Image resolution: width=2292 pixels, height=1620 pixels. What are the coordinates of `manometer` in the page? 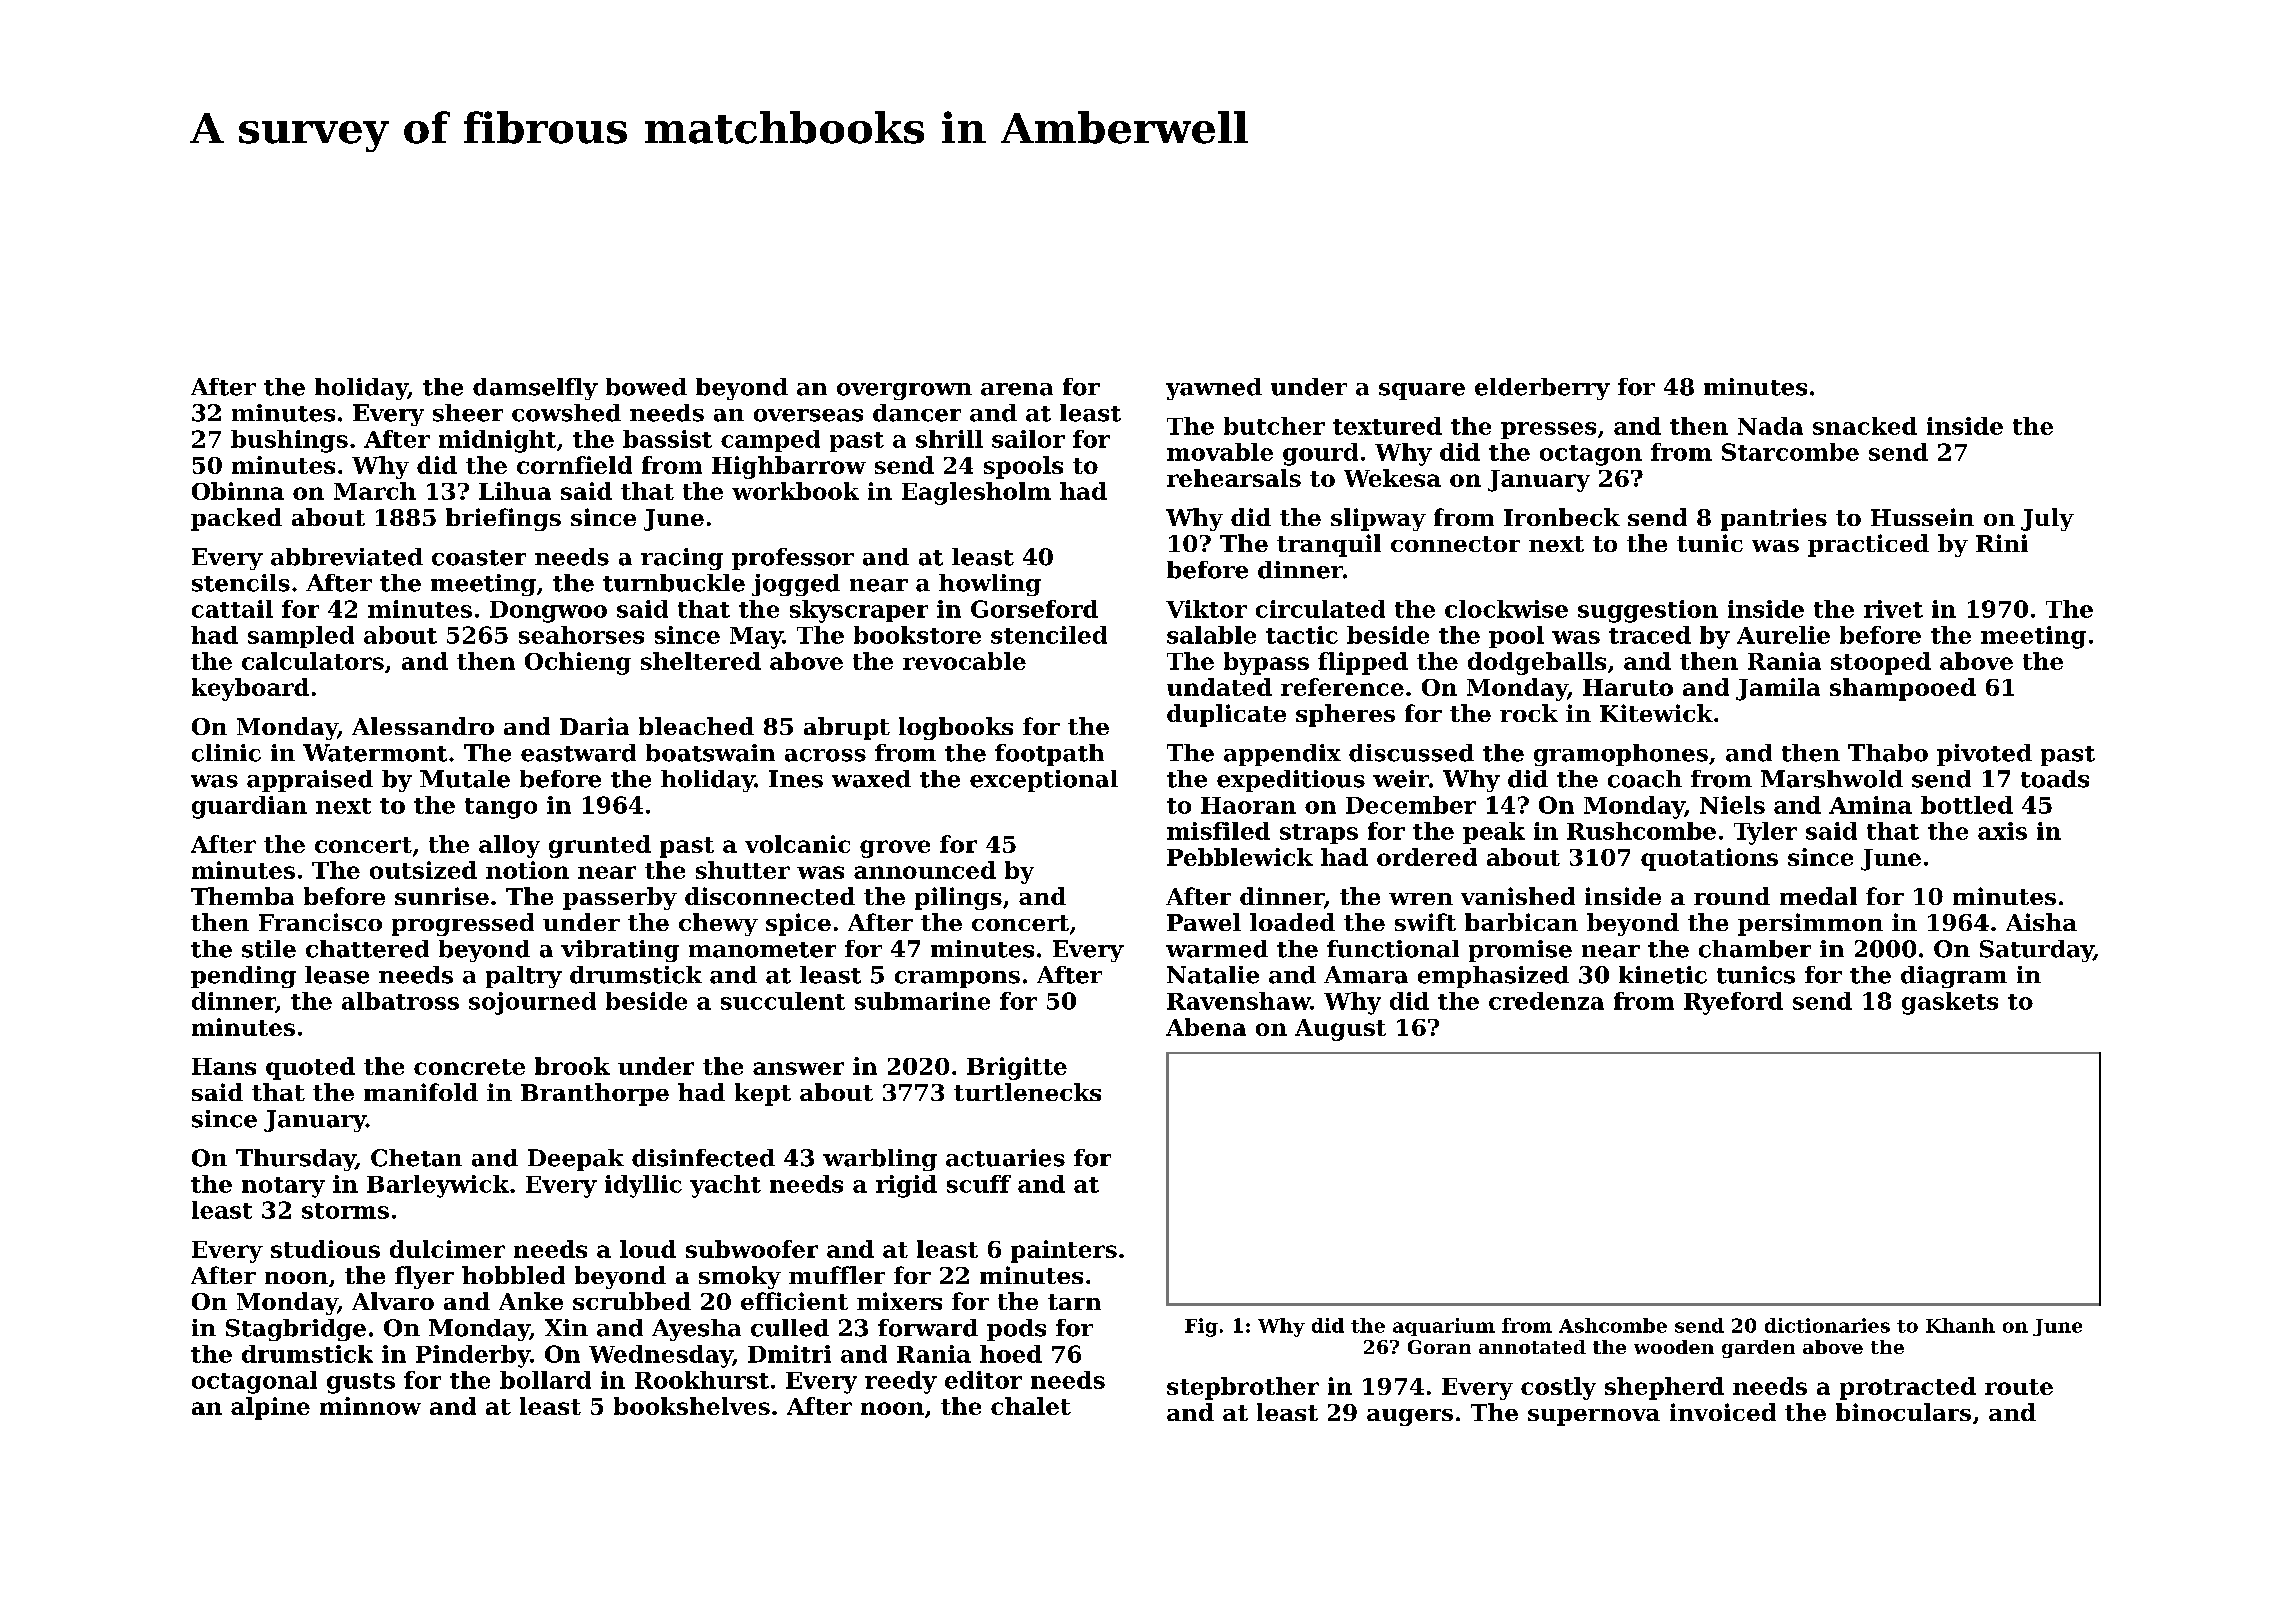 It's located at (762, 950).
